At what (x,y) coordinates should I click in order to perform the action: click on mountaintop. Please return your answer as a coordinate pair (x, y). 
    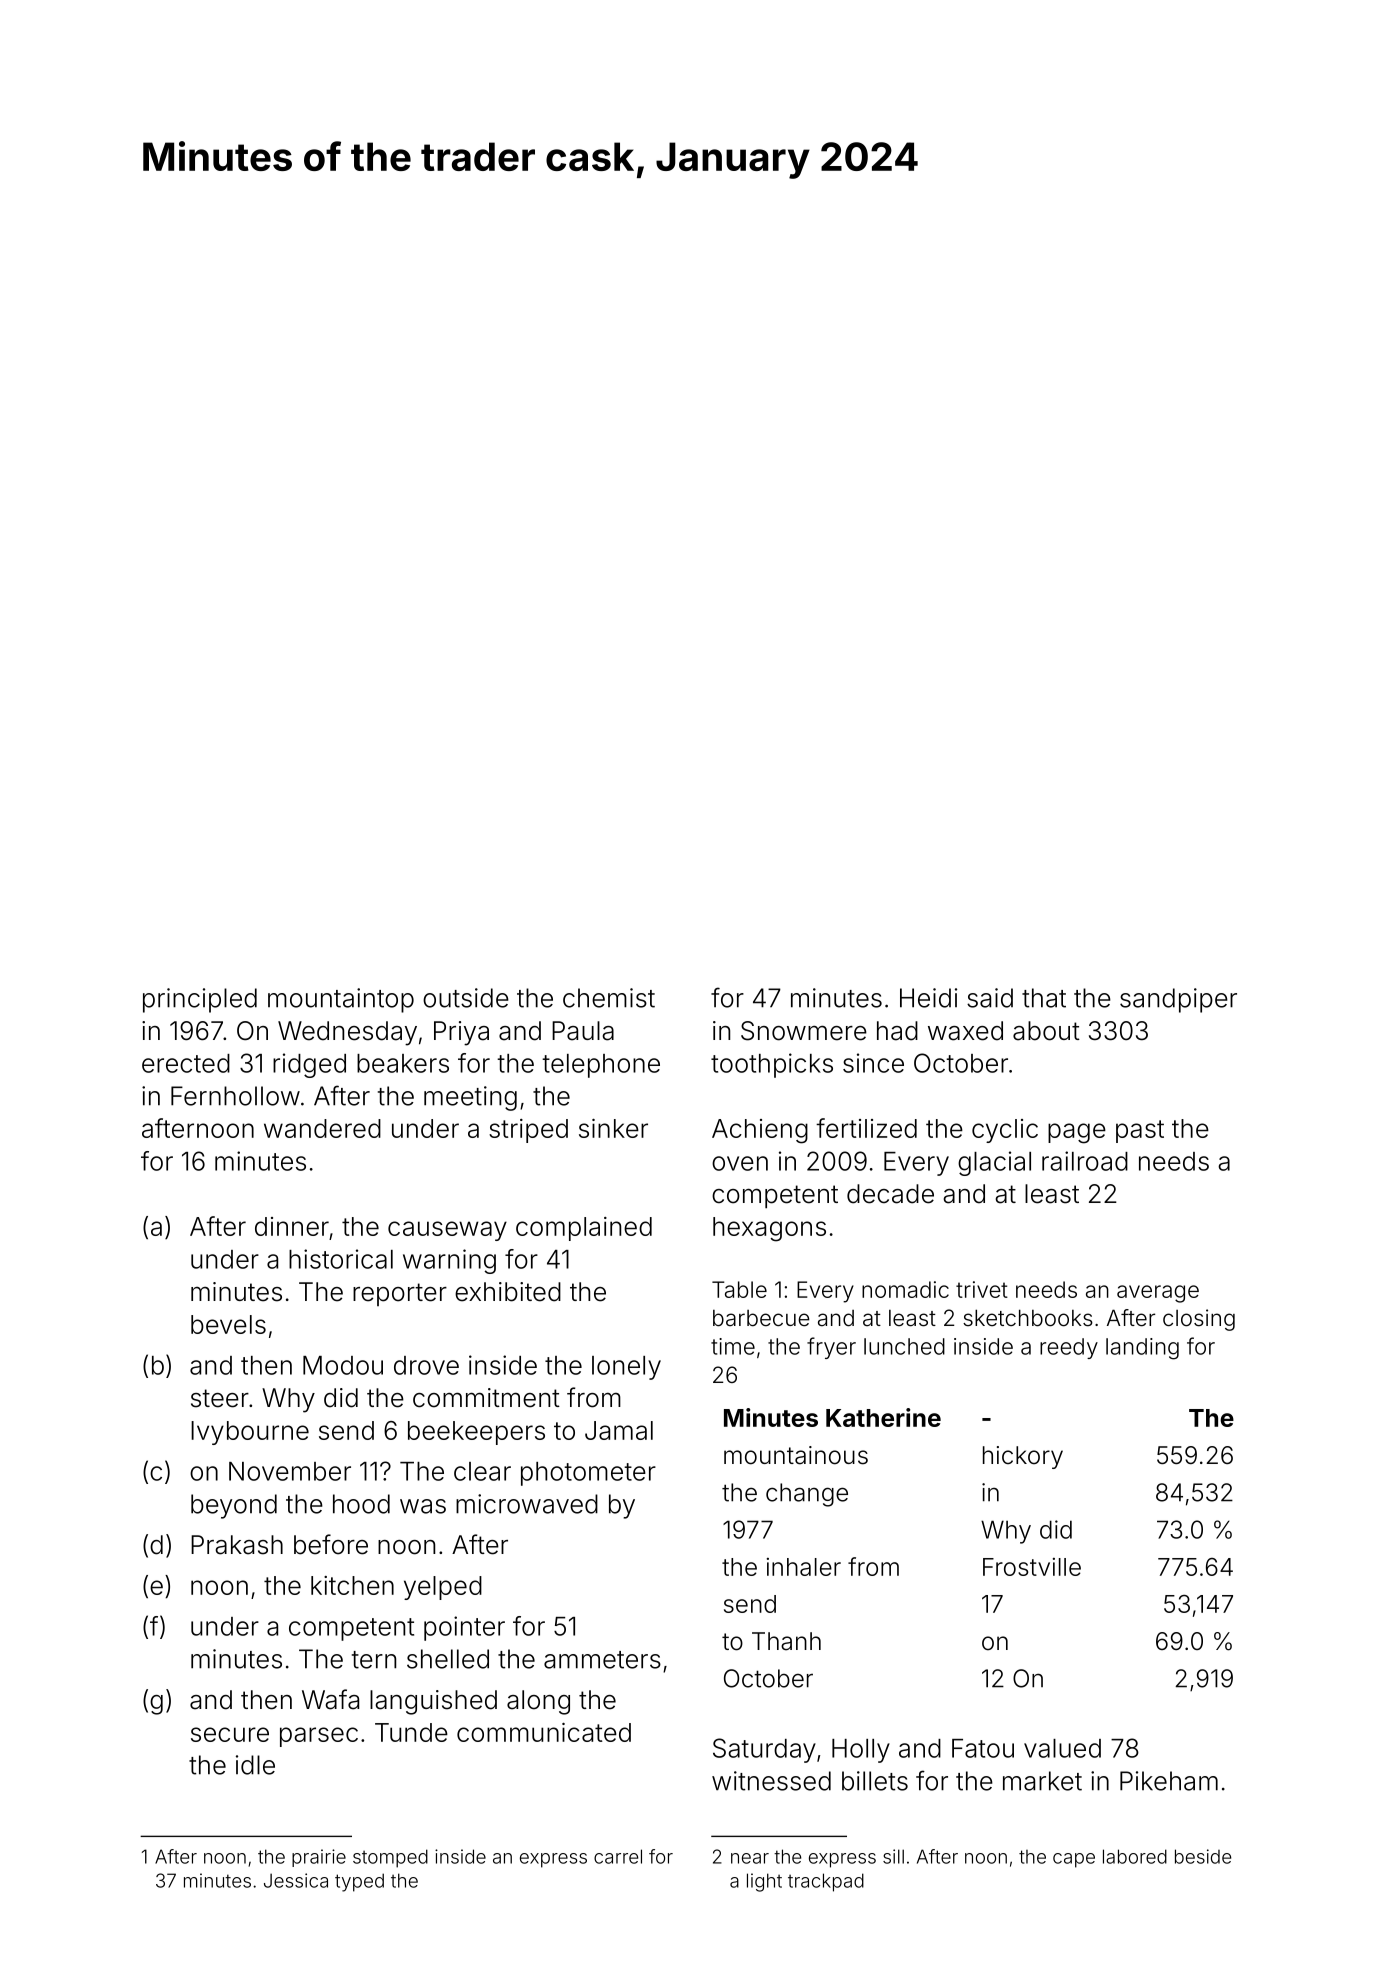
    Looking at the image, I should click on (341, 1000).
